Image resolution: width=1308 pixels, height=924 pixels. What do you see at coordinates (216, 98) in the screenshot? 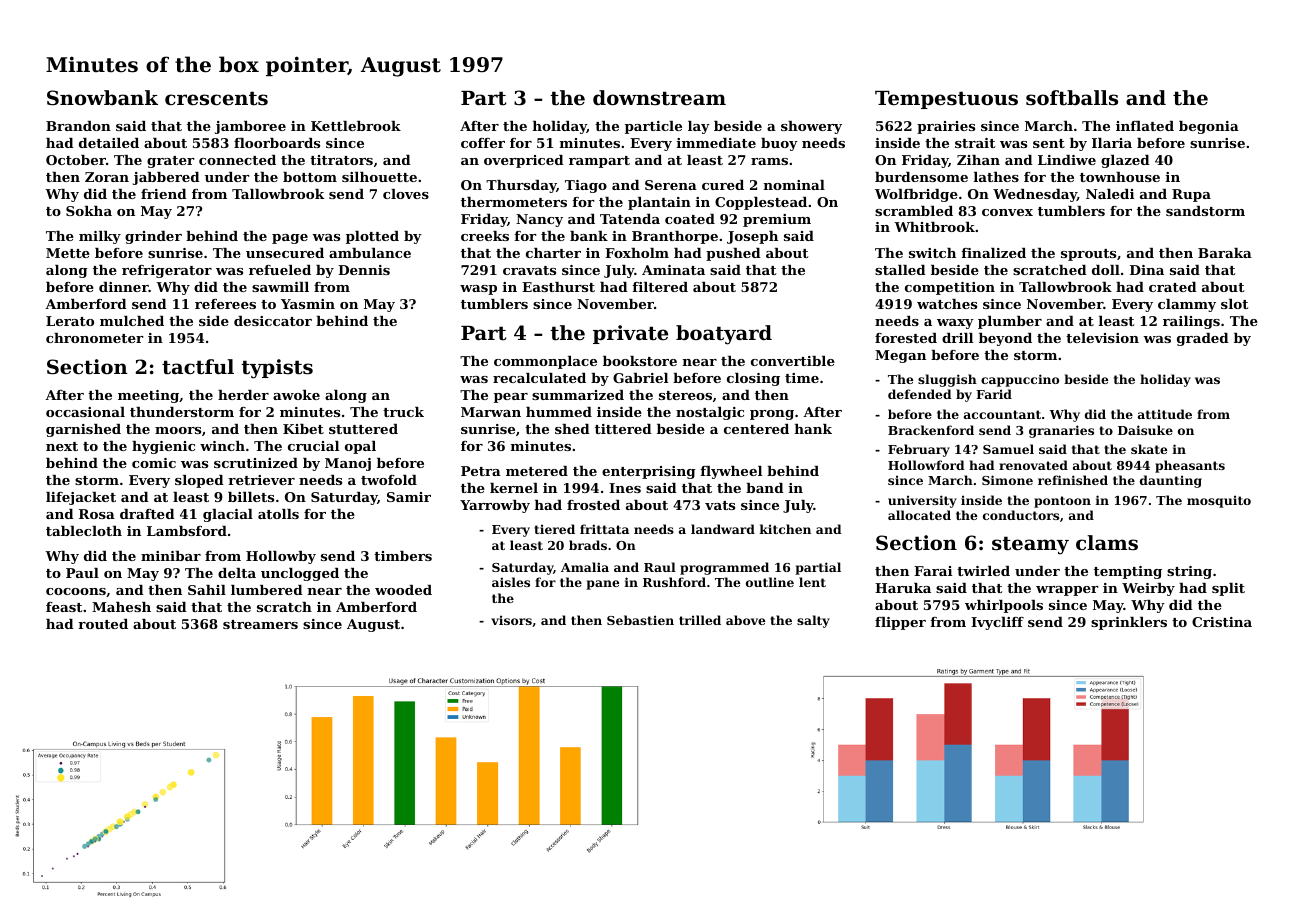
I see `crescents` at bounding box center [216, 98].
